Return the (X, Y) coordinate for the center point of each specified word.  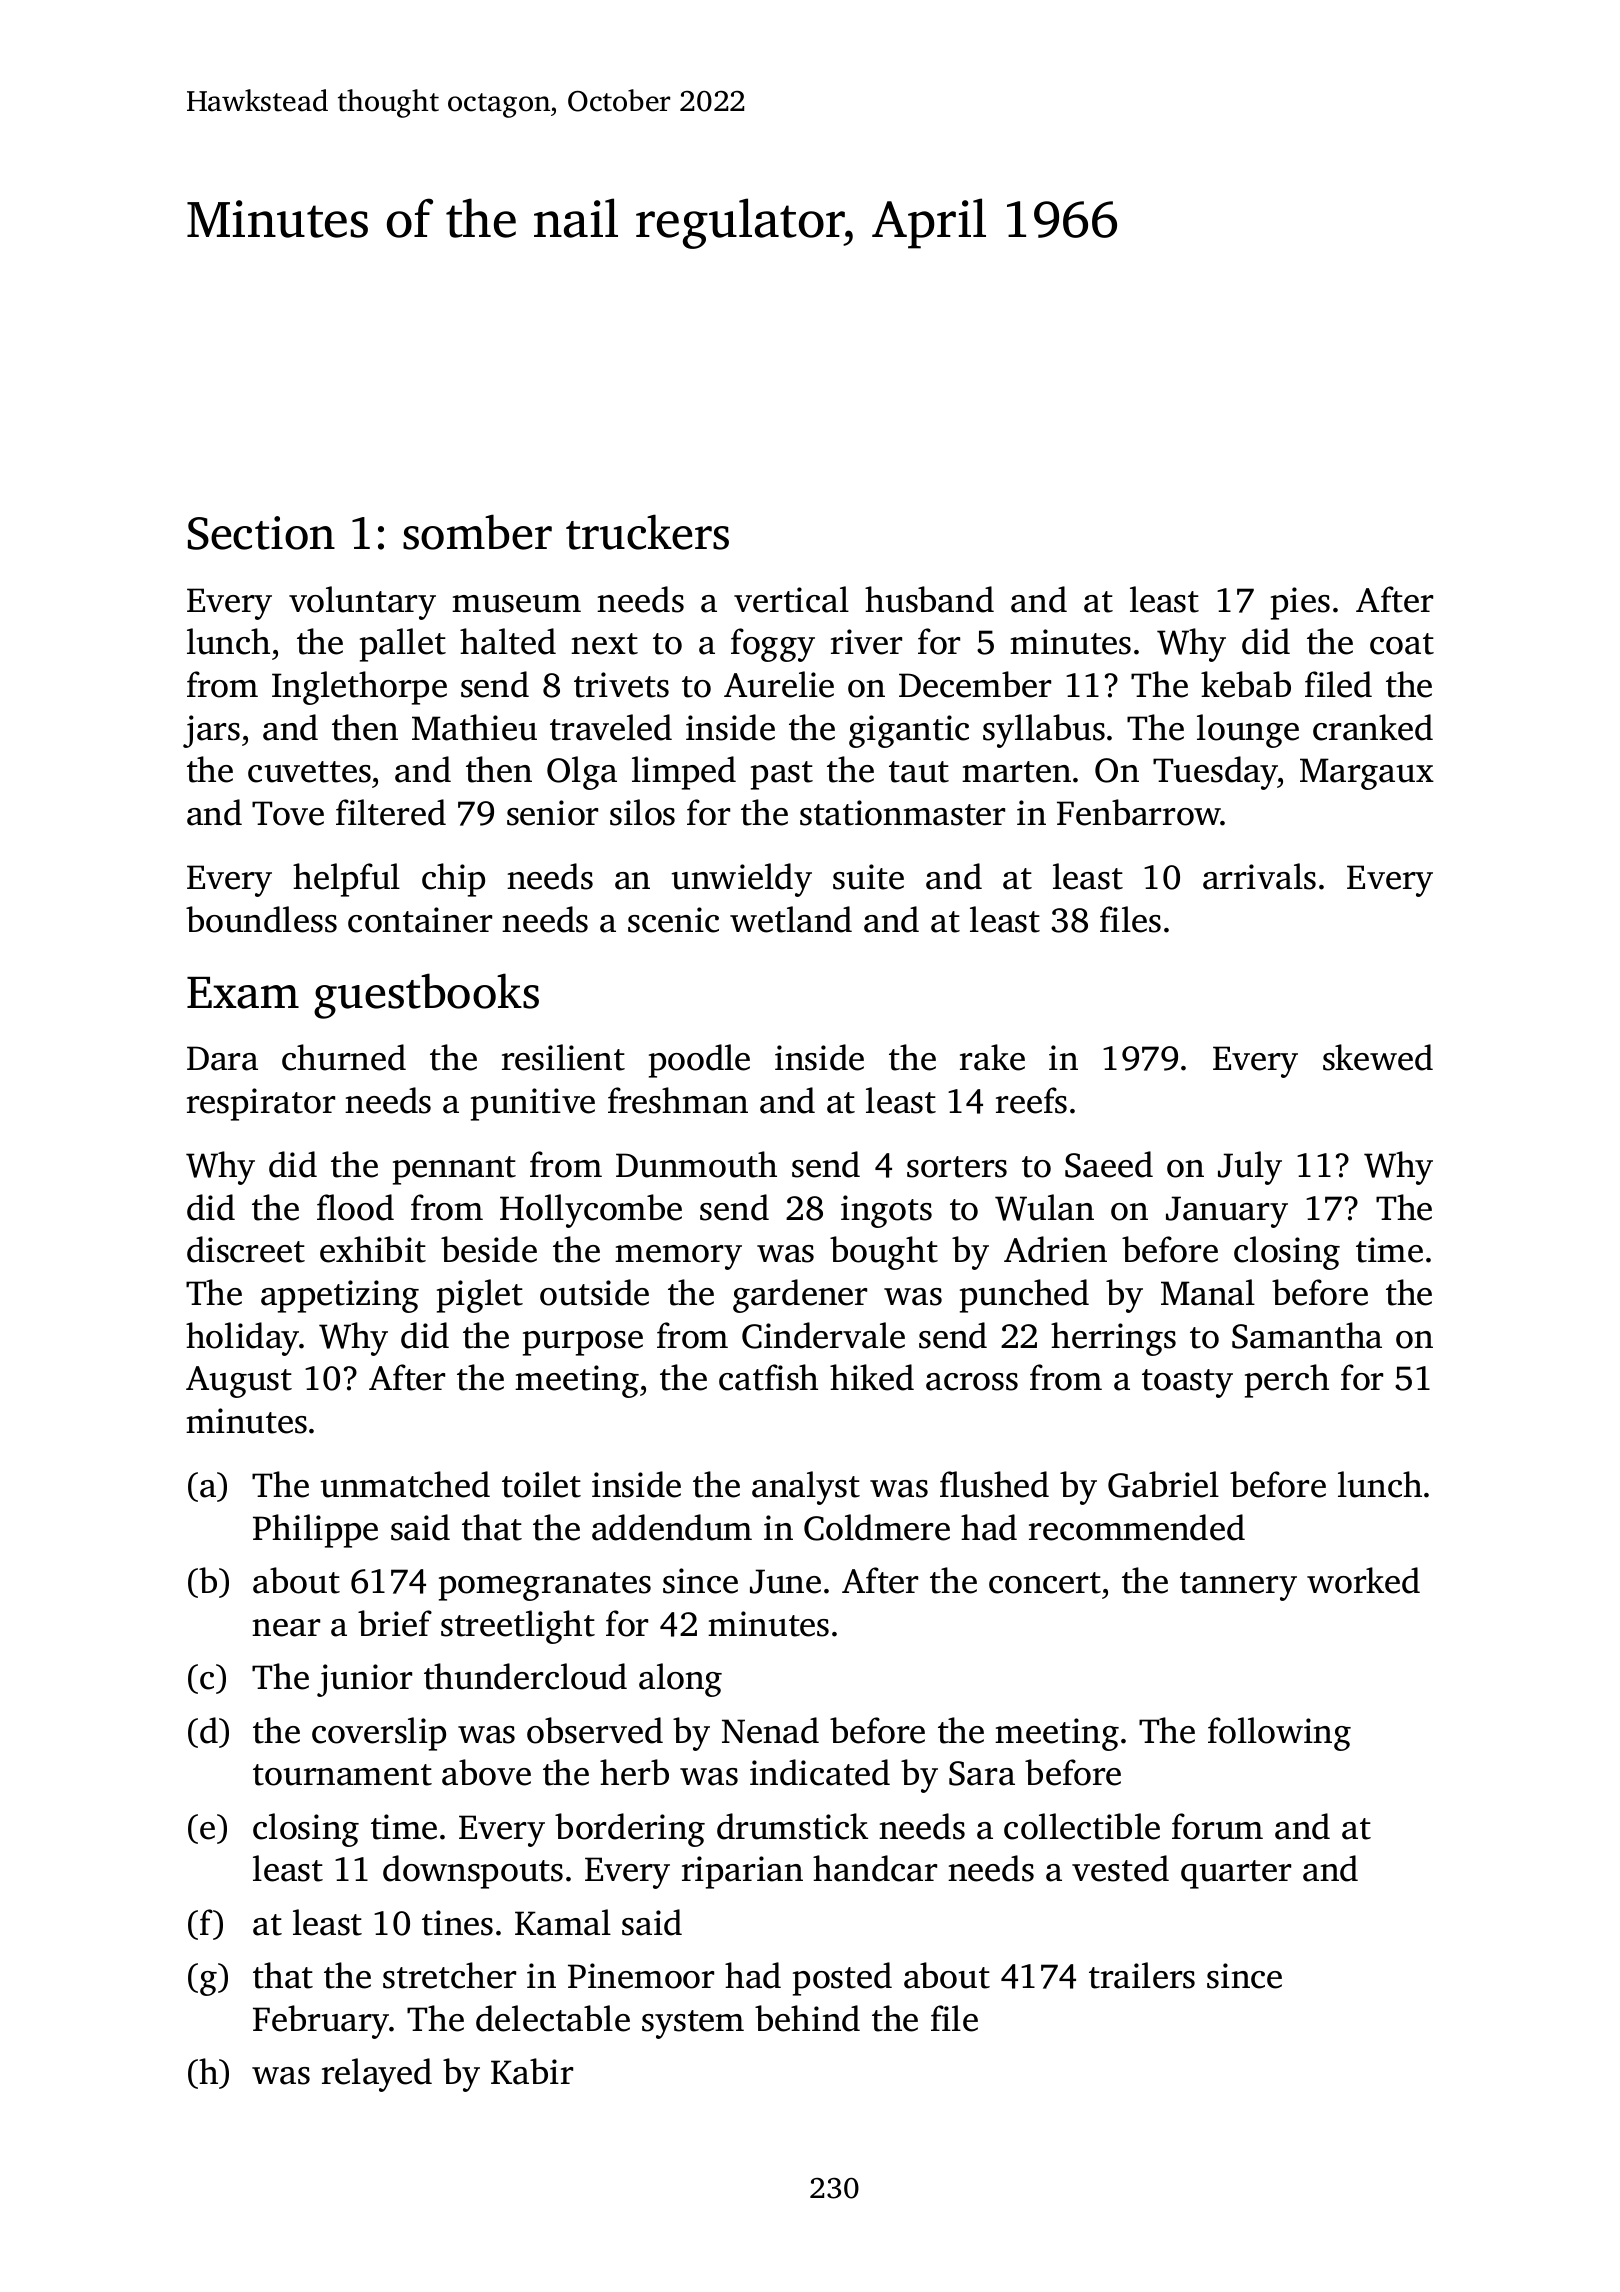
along (680, 1680)
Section (261, 533)
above (486, 1772)
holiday (243, 1339)
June (785, 1581)
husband (929, 599)
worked (1363, 1580)
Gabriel (1163, 1484)
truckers (647, 532)
